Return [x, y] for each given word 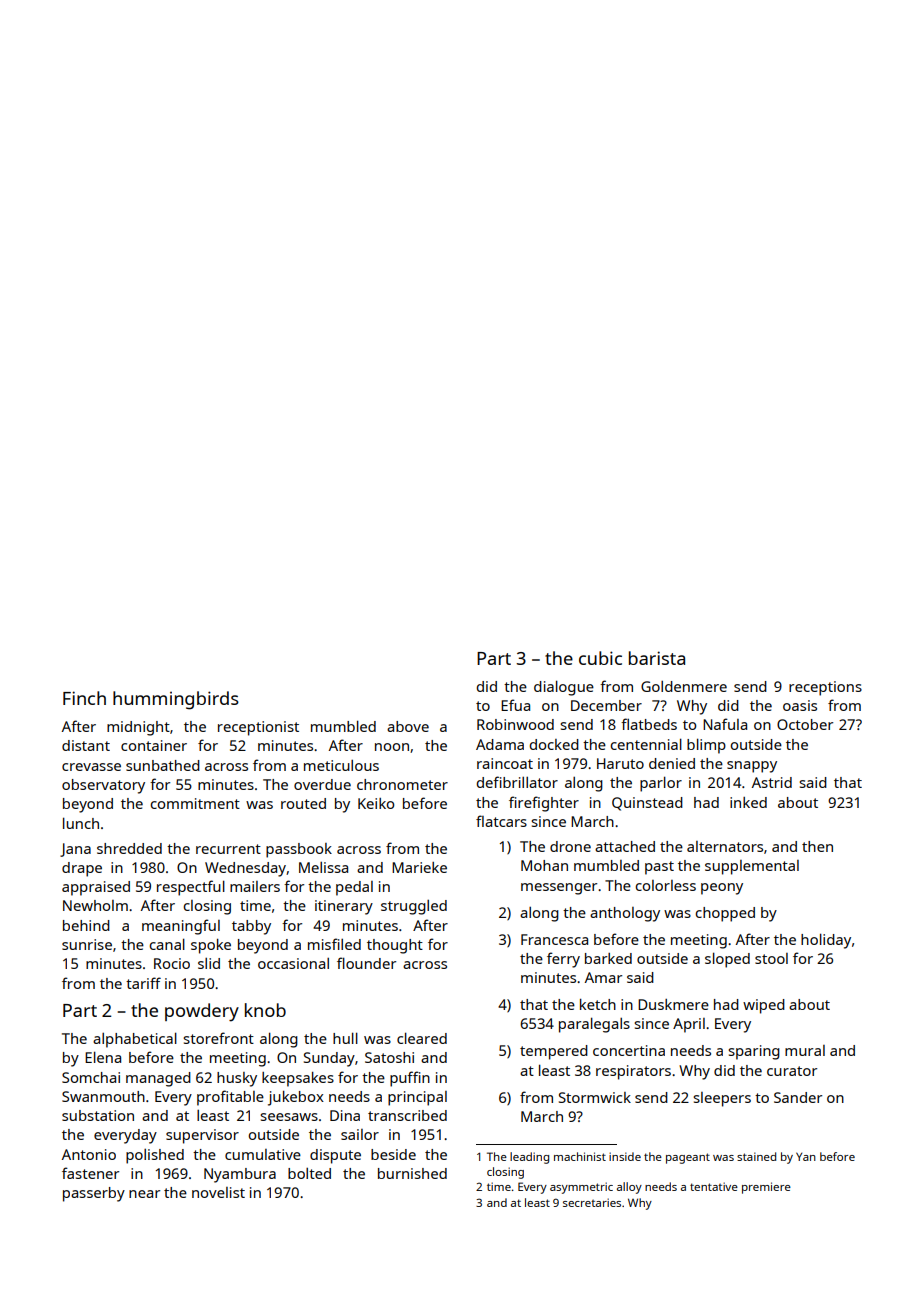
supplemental [752, 867]
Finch [84, 698]
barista [657, 658]
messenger [559, 889]
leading [529, 1158]
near [144, 1194]
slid [209, 963]
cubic [600, 658]
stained [756, 1156]
